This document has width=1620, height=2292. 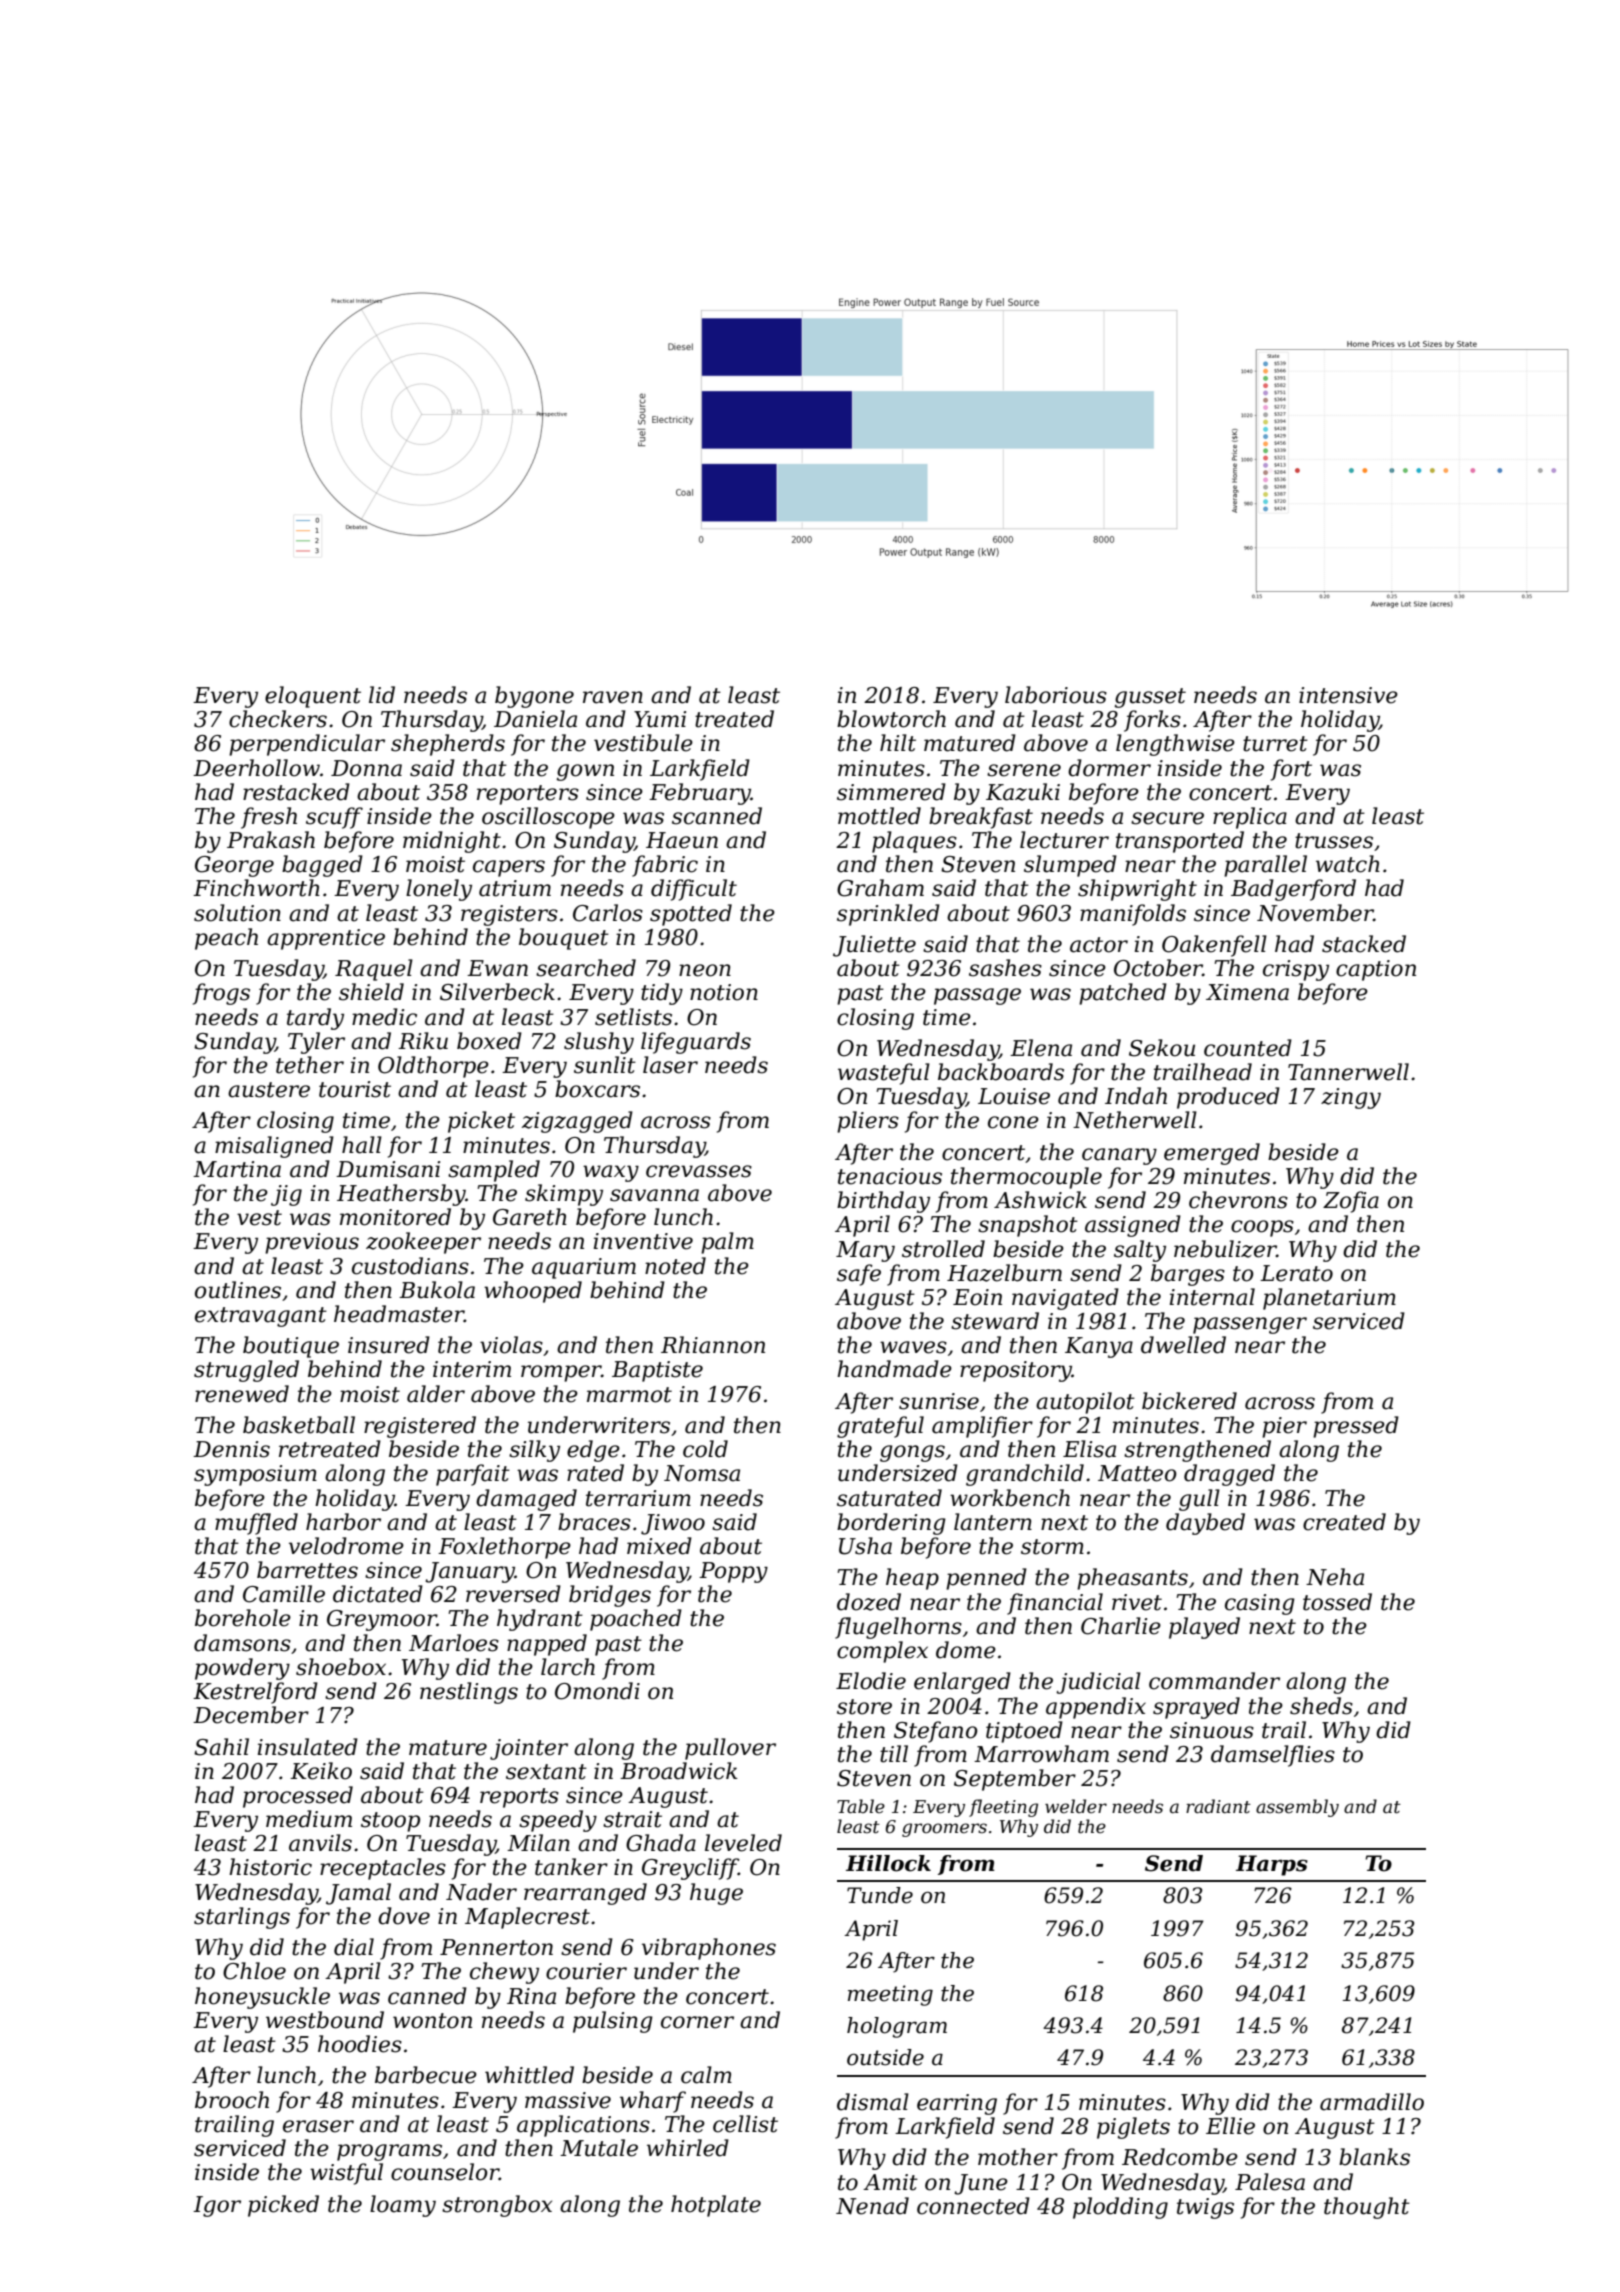 What do you see at coordinates (513, 1594) in the document?
I see `reversed` at bounding box center [513, 1594].
